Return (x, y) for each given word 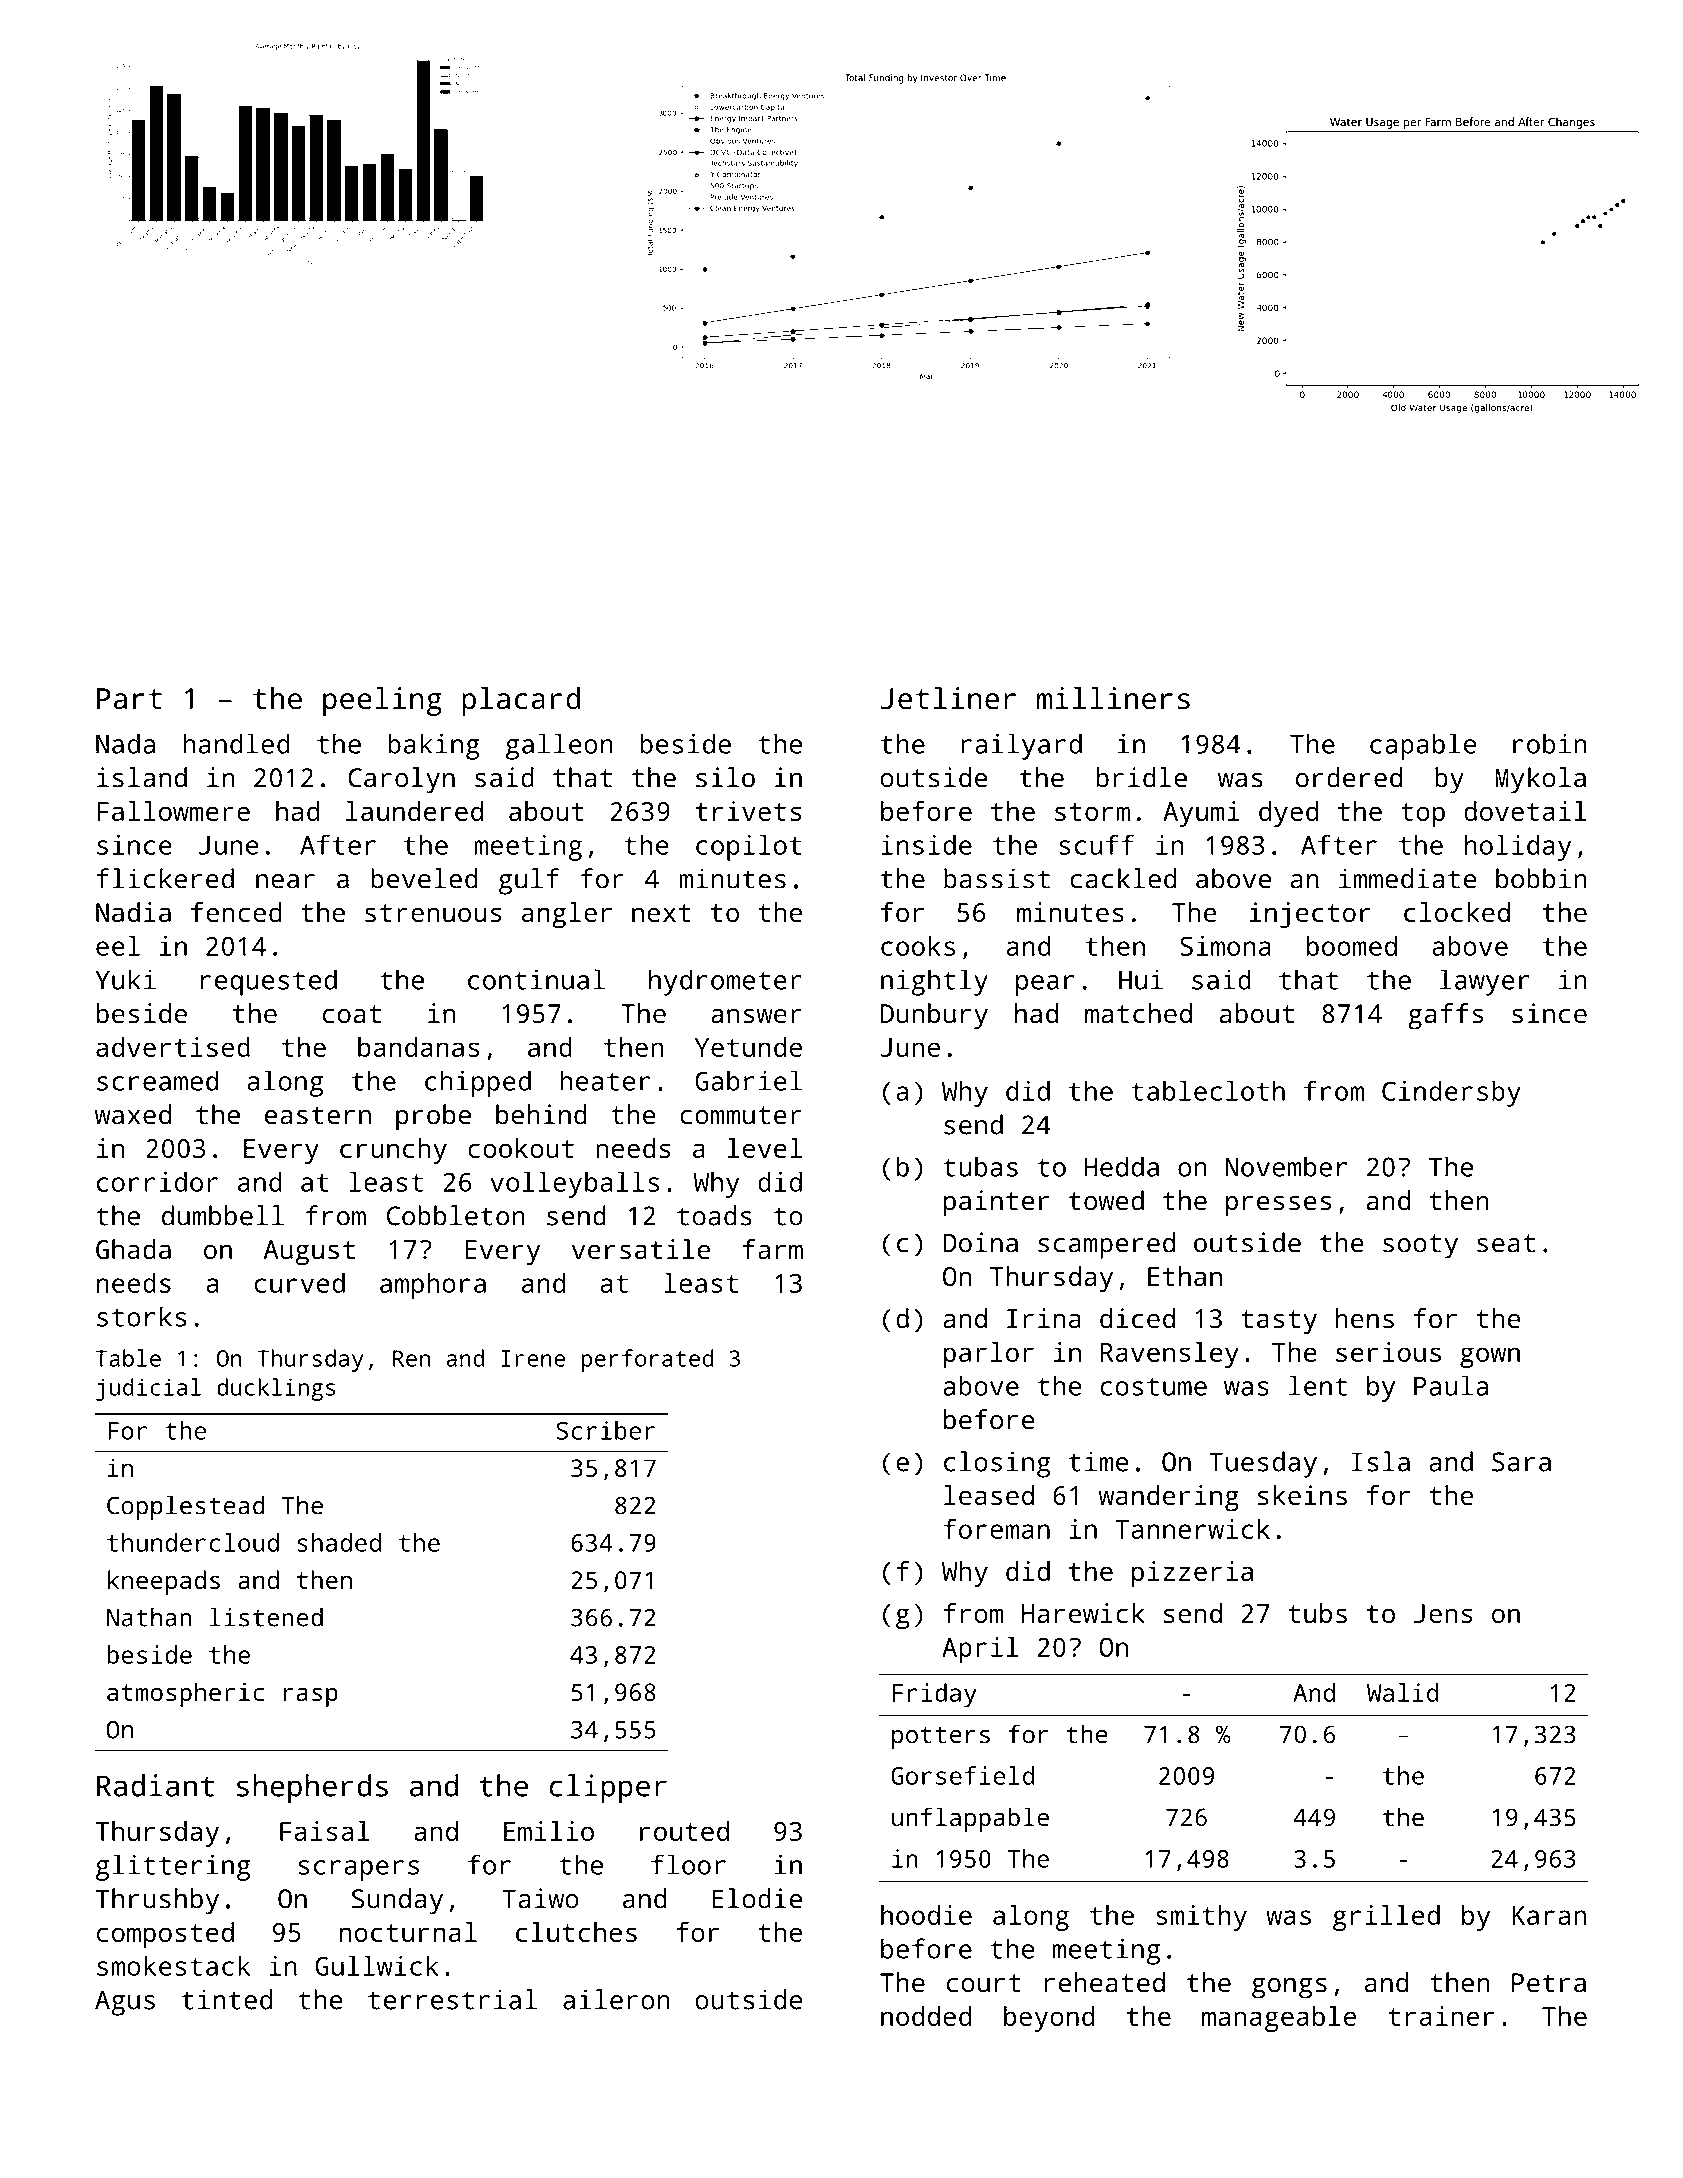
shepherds (312, 1789)
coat (352, 1014)
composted (165, 1935)
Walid (1402, 1692)
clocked (1457, 912)
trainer (1441, 2016)
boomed (1352, 946)
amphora (433, 1286)
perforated (647, 1360)
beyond (1049, 2019)
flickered (165, 878)
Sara (1521, 1462)
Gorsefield (962, 1775)
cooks (918, 946)
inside (926, 844)
